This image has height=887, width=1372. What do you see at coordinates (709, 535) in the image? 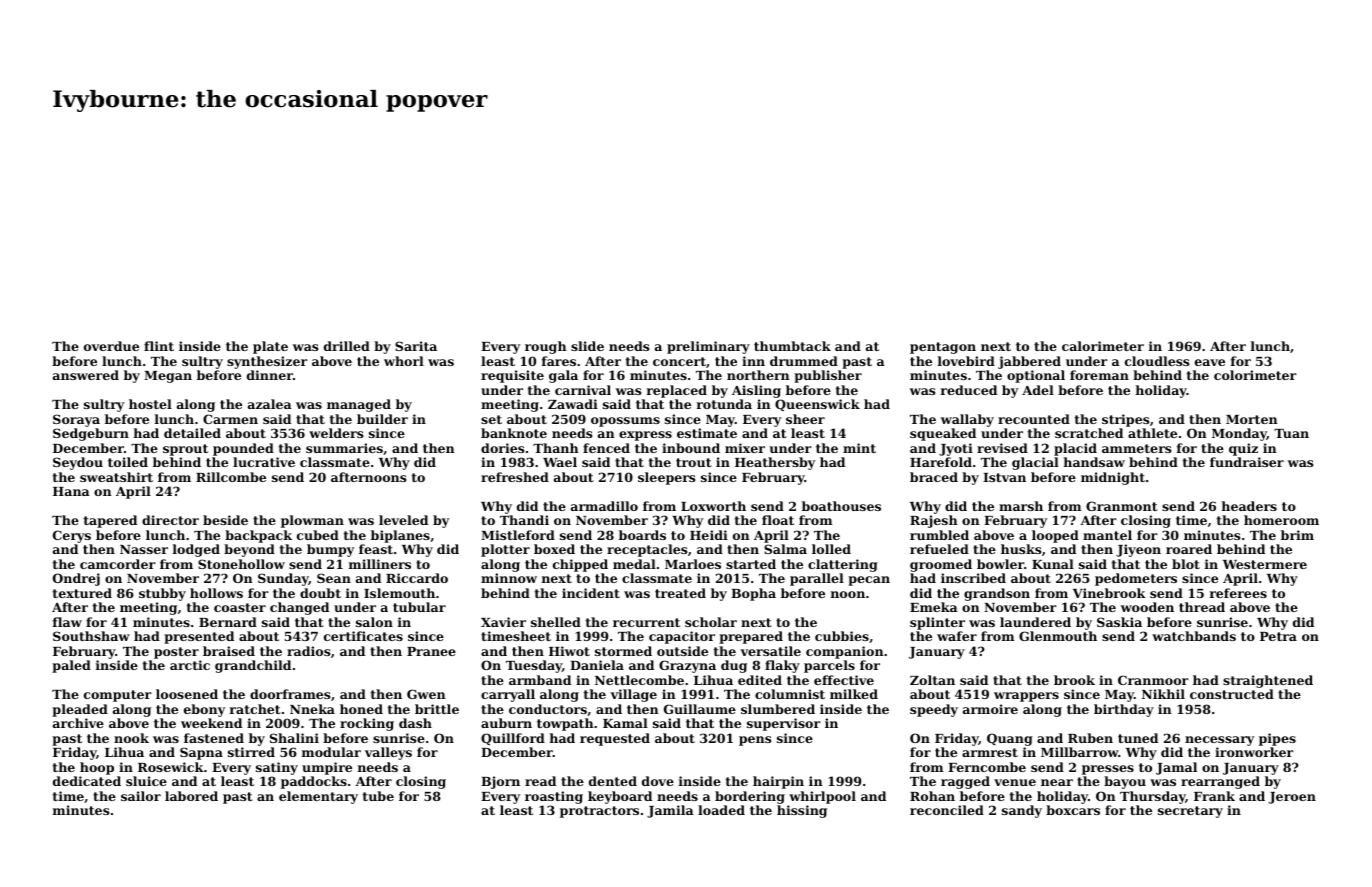
I see `Heidi` at bounding box center [709, 535].
